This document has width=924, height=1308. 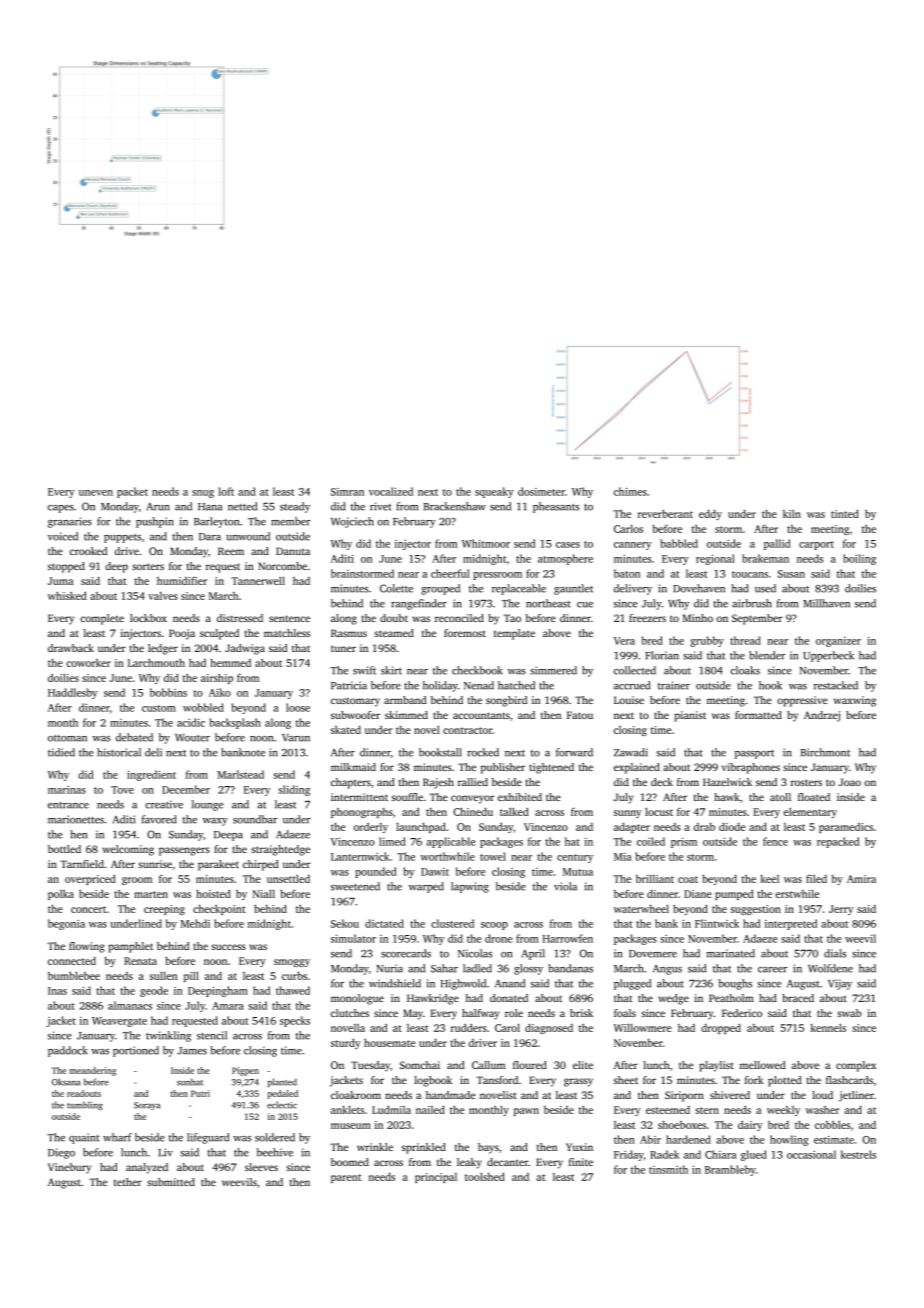 I want to click on Sekou, so click(x=345, y=923).
